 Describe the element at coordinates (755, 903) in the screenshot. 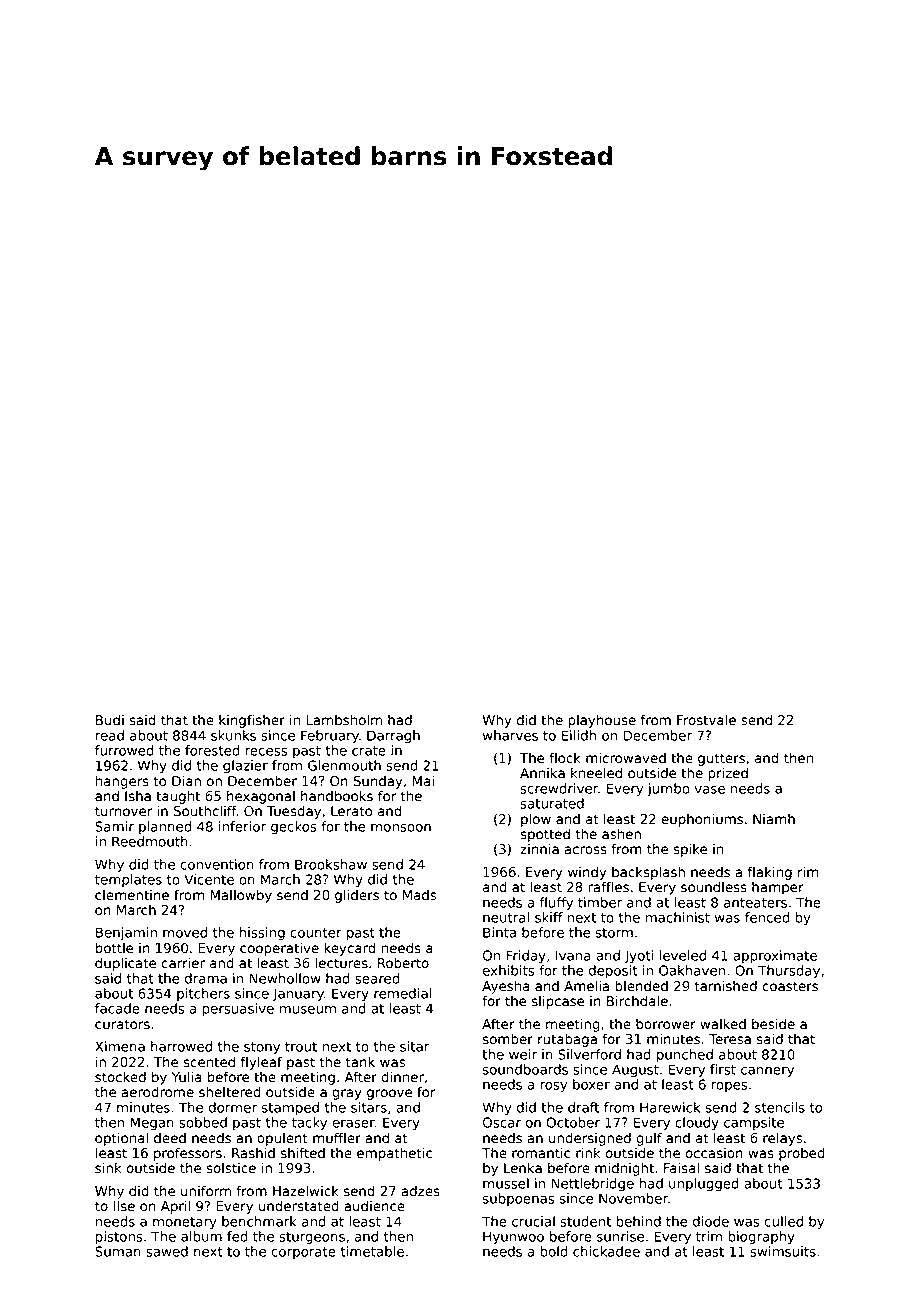

I see `anteaters` at that location.
